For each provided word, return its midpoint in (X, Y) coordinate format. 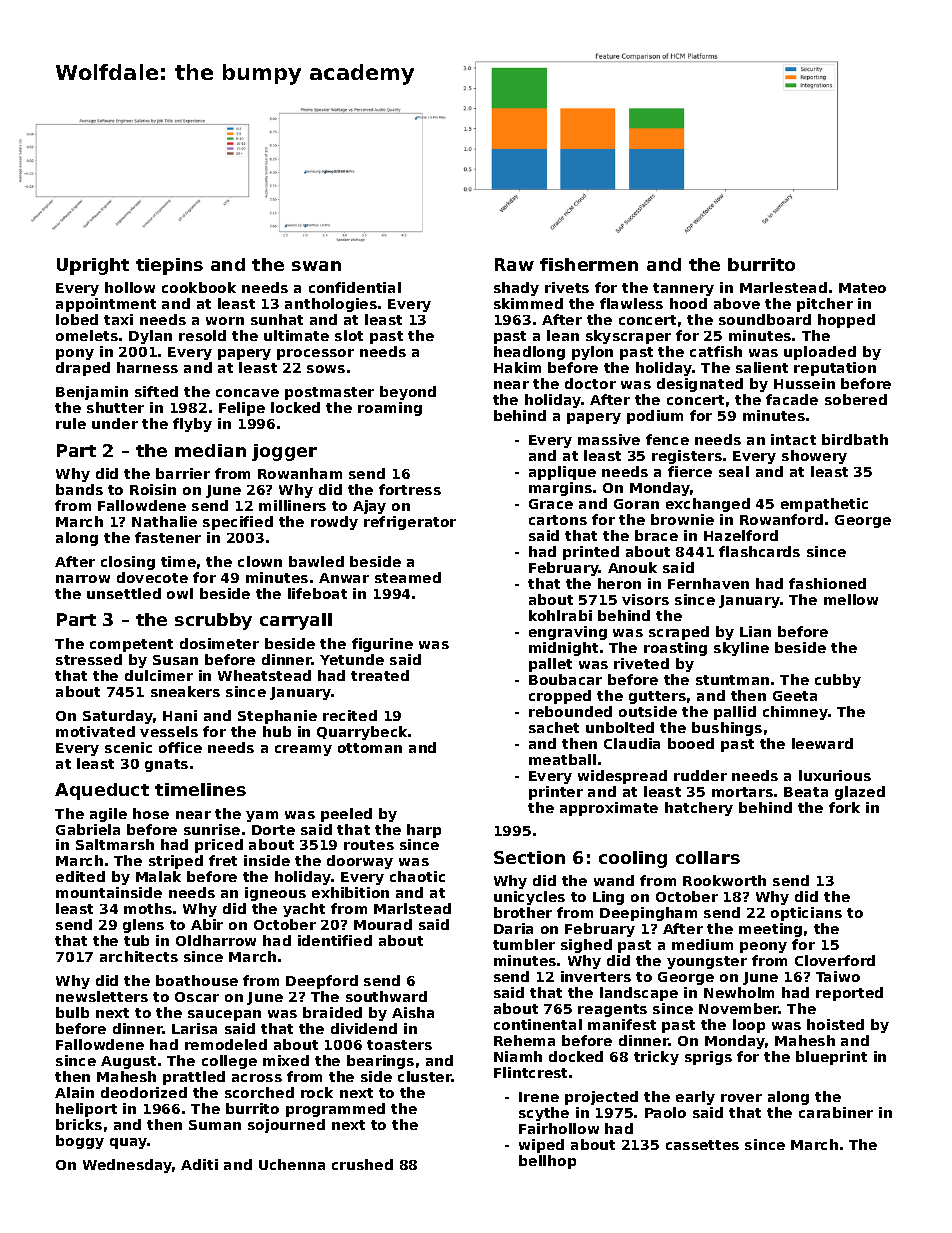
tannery (683, 289)
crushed (362, 1164)
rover (741, 1098)
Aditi (199, 1164)
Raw (514, 264)
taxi (118, 319)
